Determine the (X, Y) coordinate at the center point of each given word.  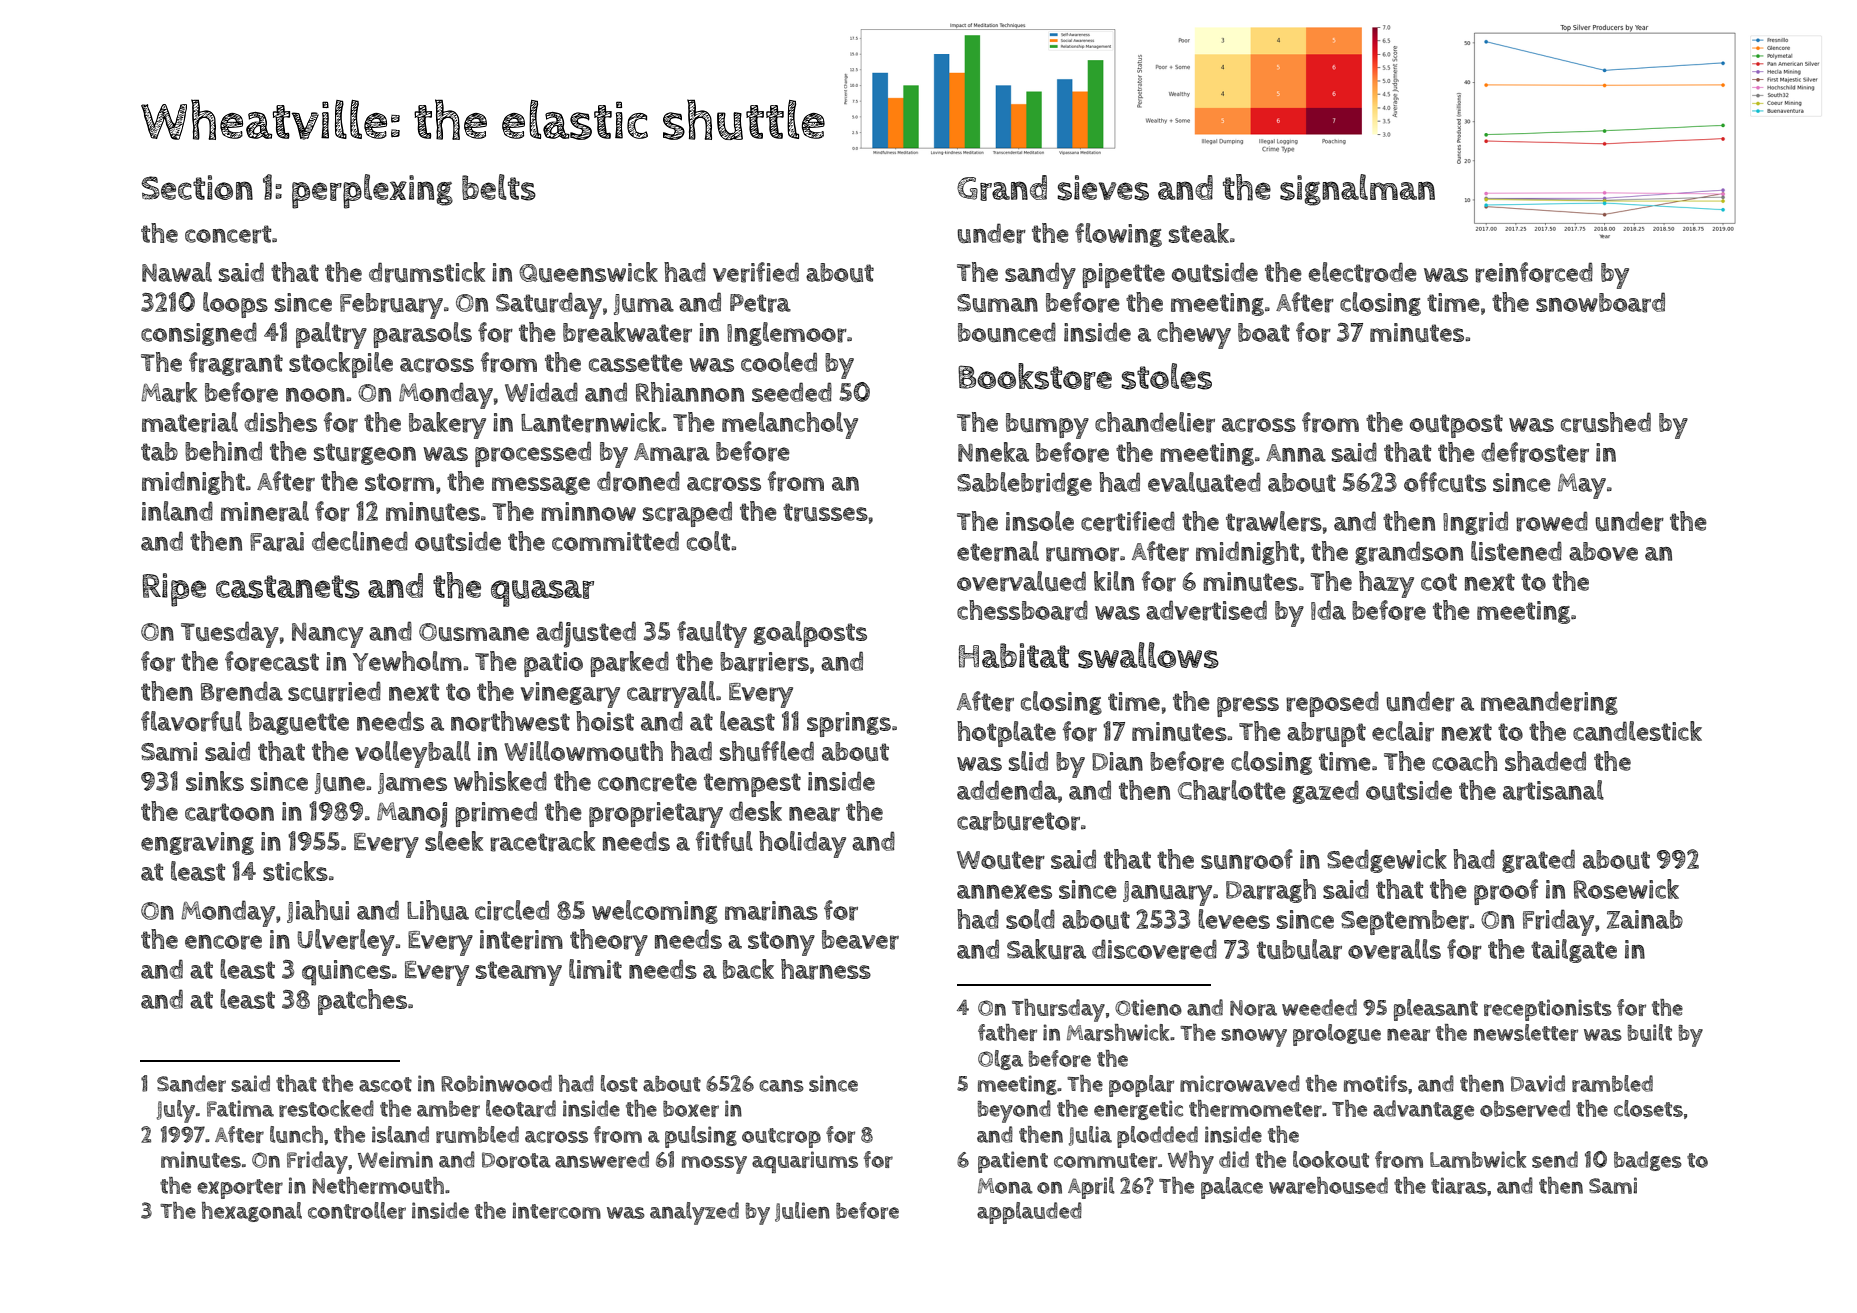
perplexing (372, 191)
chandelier (1155, 422)
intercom (556, 1210)
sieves (1103, 188)
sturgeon (365, 454)
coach (1464, 761)
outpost (1456, 426)
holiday (802, 844)
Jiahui (318, 911)
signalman (1357, 190)
